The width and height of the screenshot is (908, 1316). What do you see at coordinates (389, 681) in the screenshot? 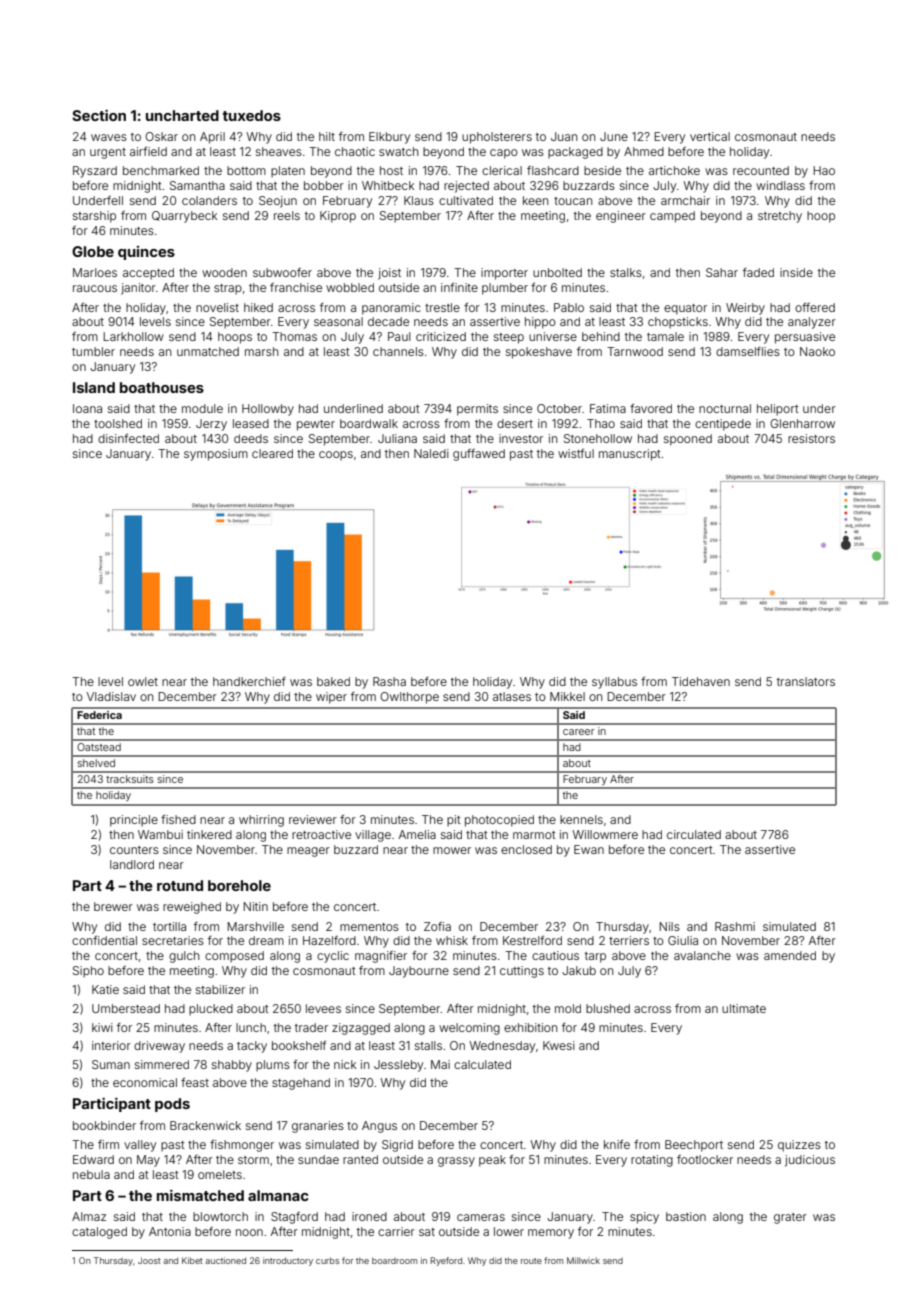
I see `Rasha` at bounding box center [389, 681].
